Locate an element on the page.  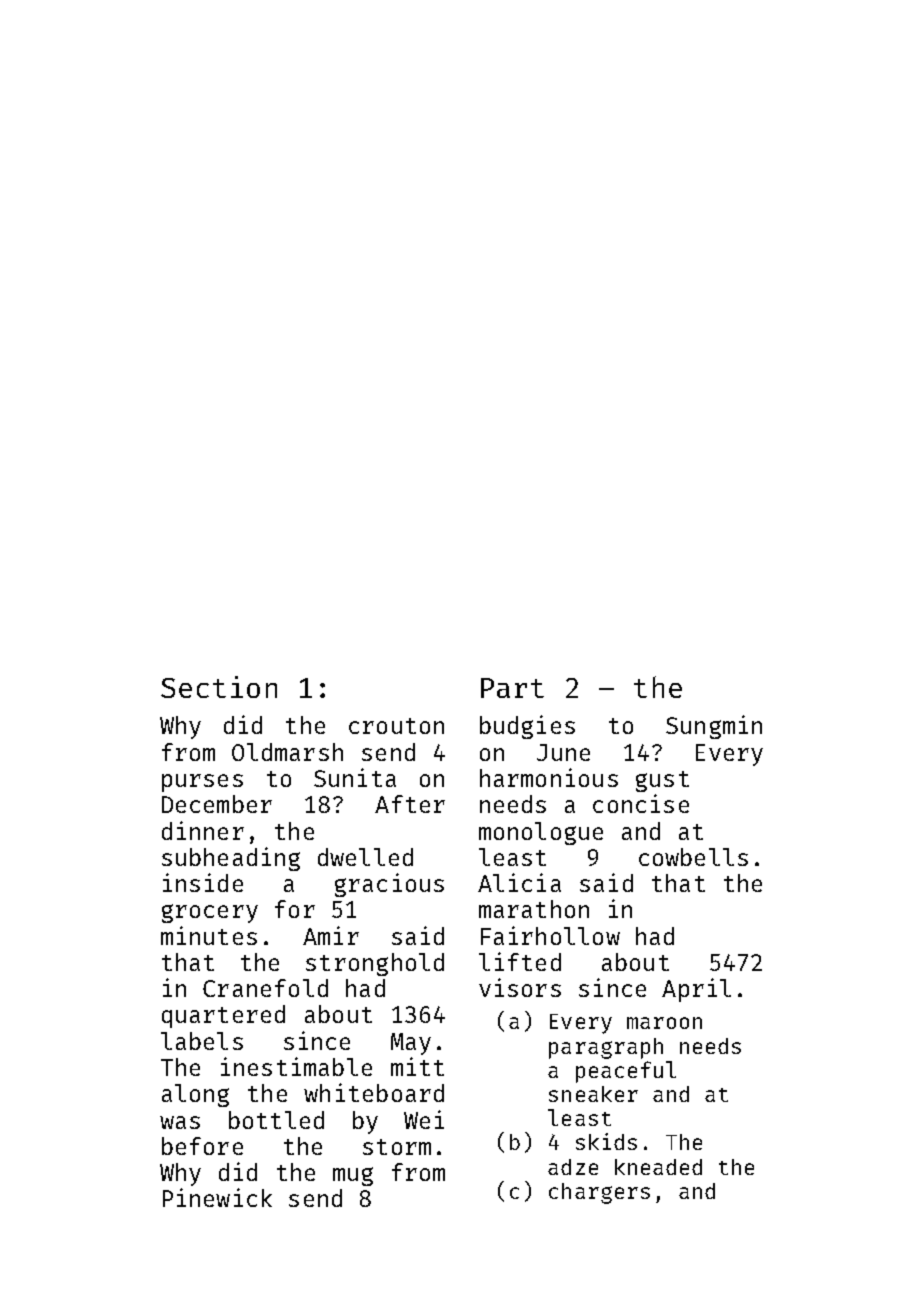
gust is located at coordinates (662, 781).
